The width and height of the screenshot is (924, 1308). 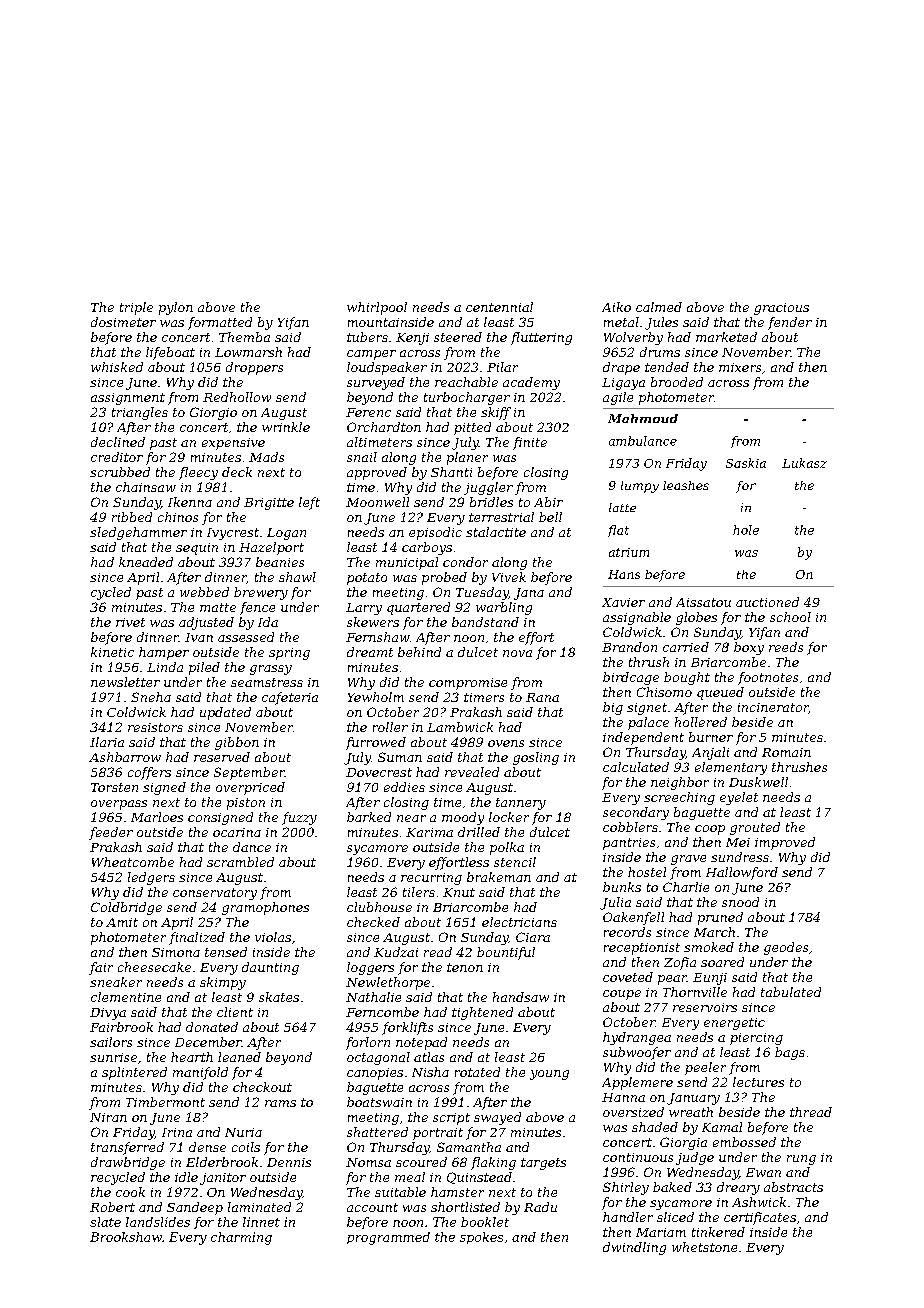 What do you see at coordinates (286, 427) in the screenshot?
I see `wrinkle` at bounding box center [286, 427].
